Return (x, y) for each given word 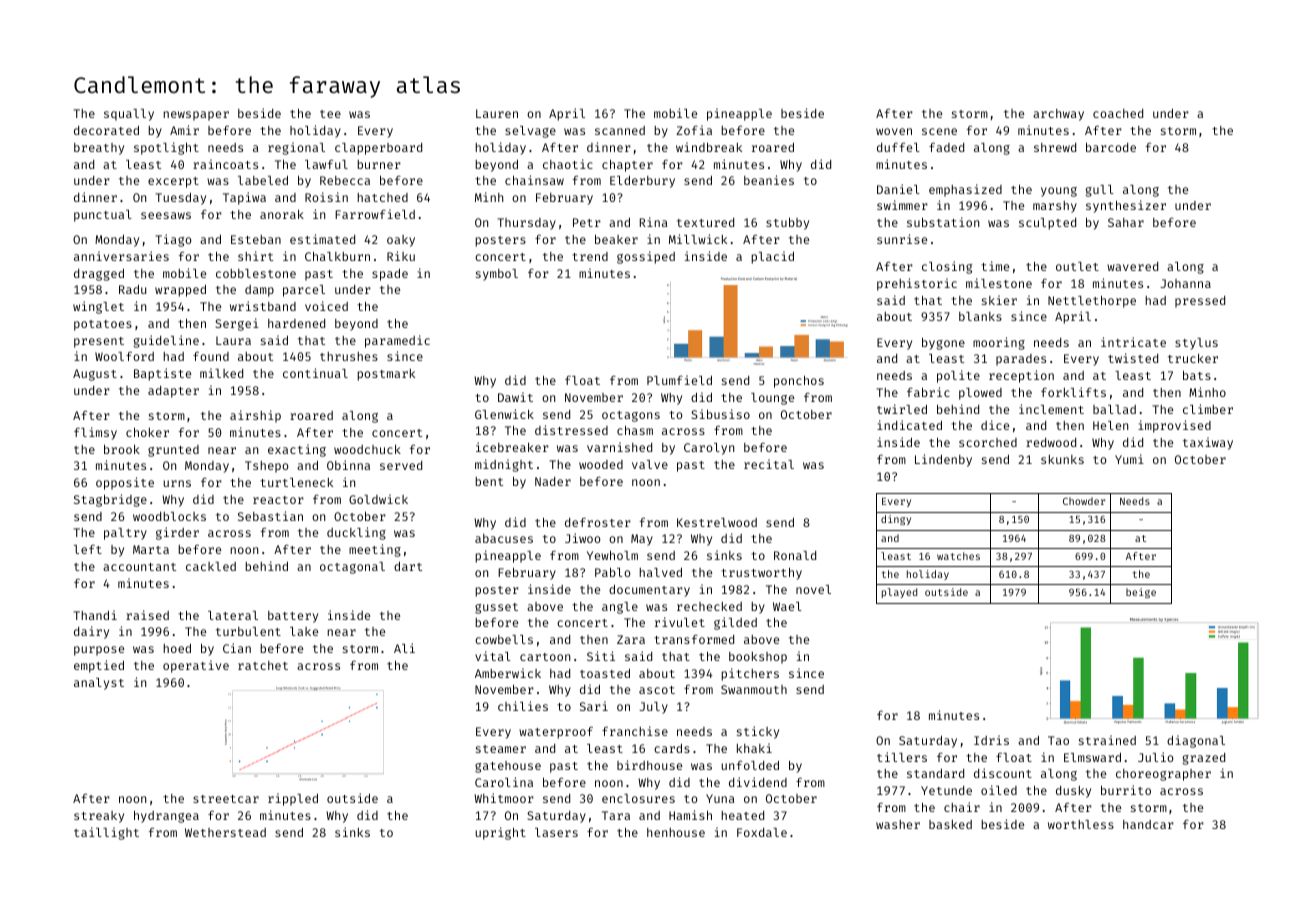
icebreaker (512, 447)
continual (315, 373)
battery (293, 617)
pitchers (750, 674)
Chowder (1084, 501)
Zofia (694, 130)
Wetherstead (225, 832)
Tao (1058, 740)
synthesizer (1126, 206)
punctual (103, 216)
